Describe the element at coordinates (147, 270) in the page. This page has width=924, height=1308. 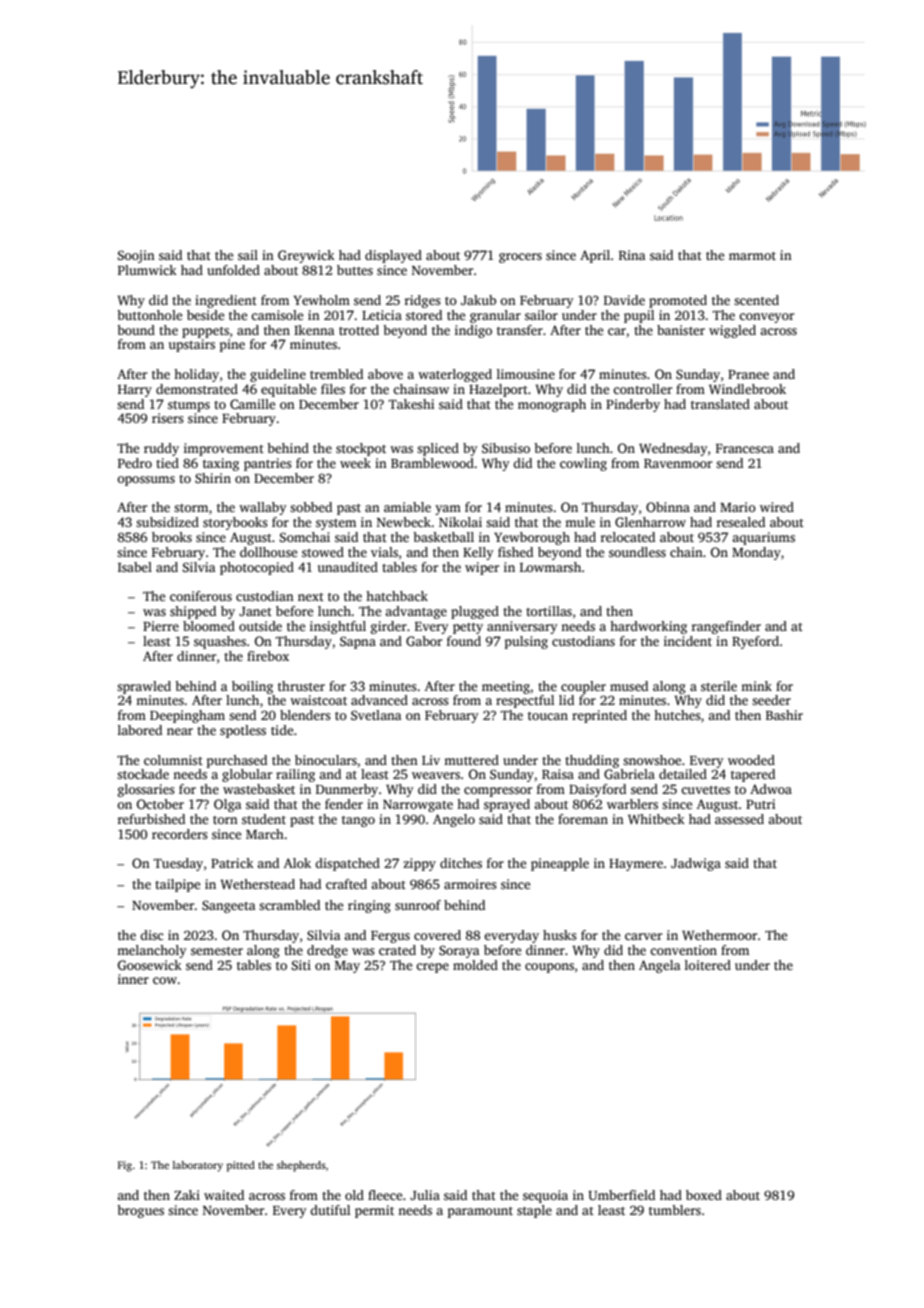
I see `Plumwick` at that location.
